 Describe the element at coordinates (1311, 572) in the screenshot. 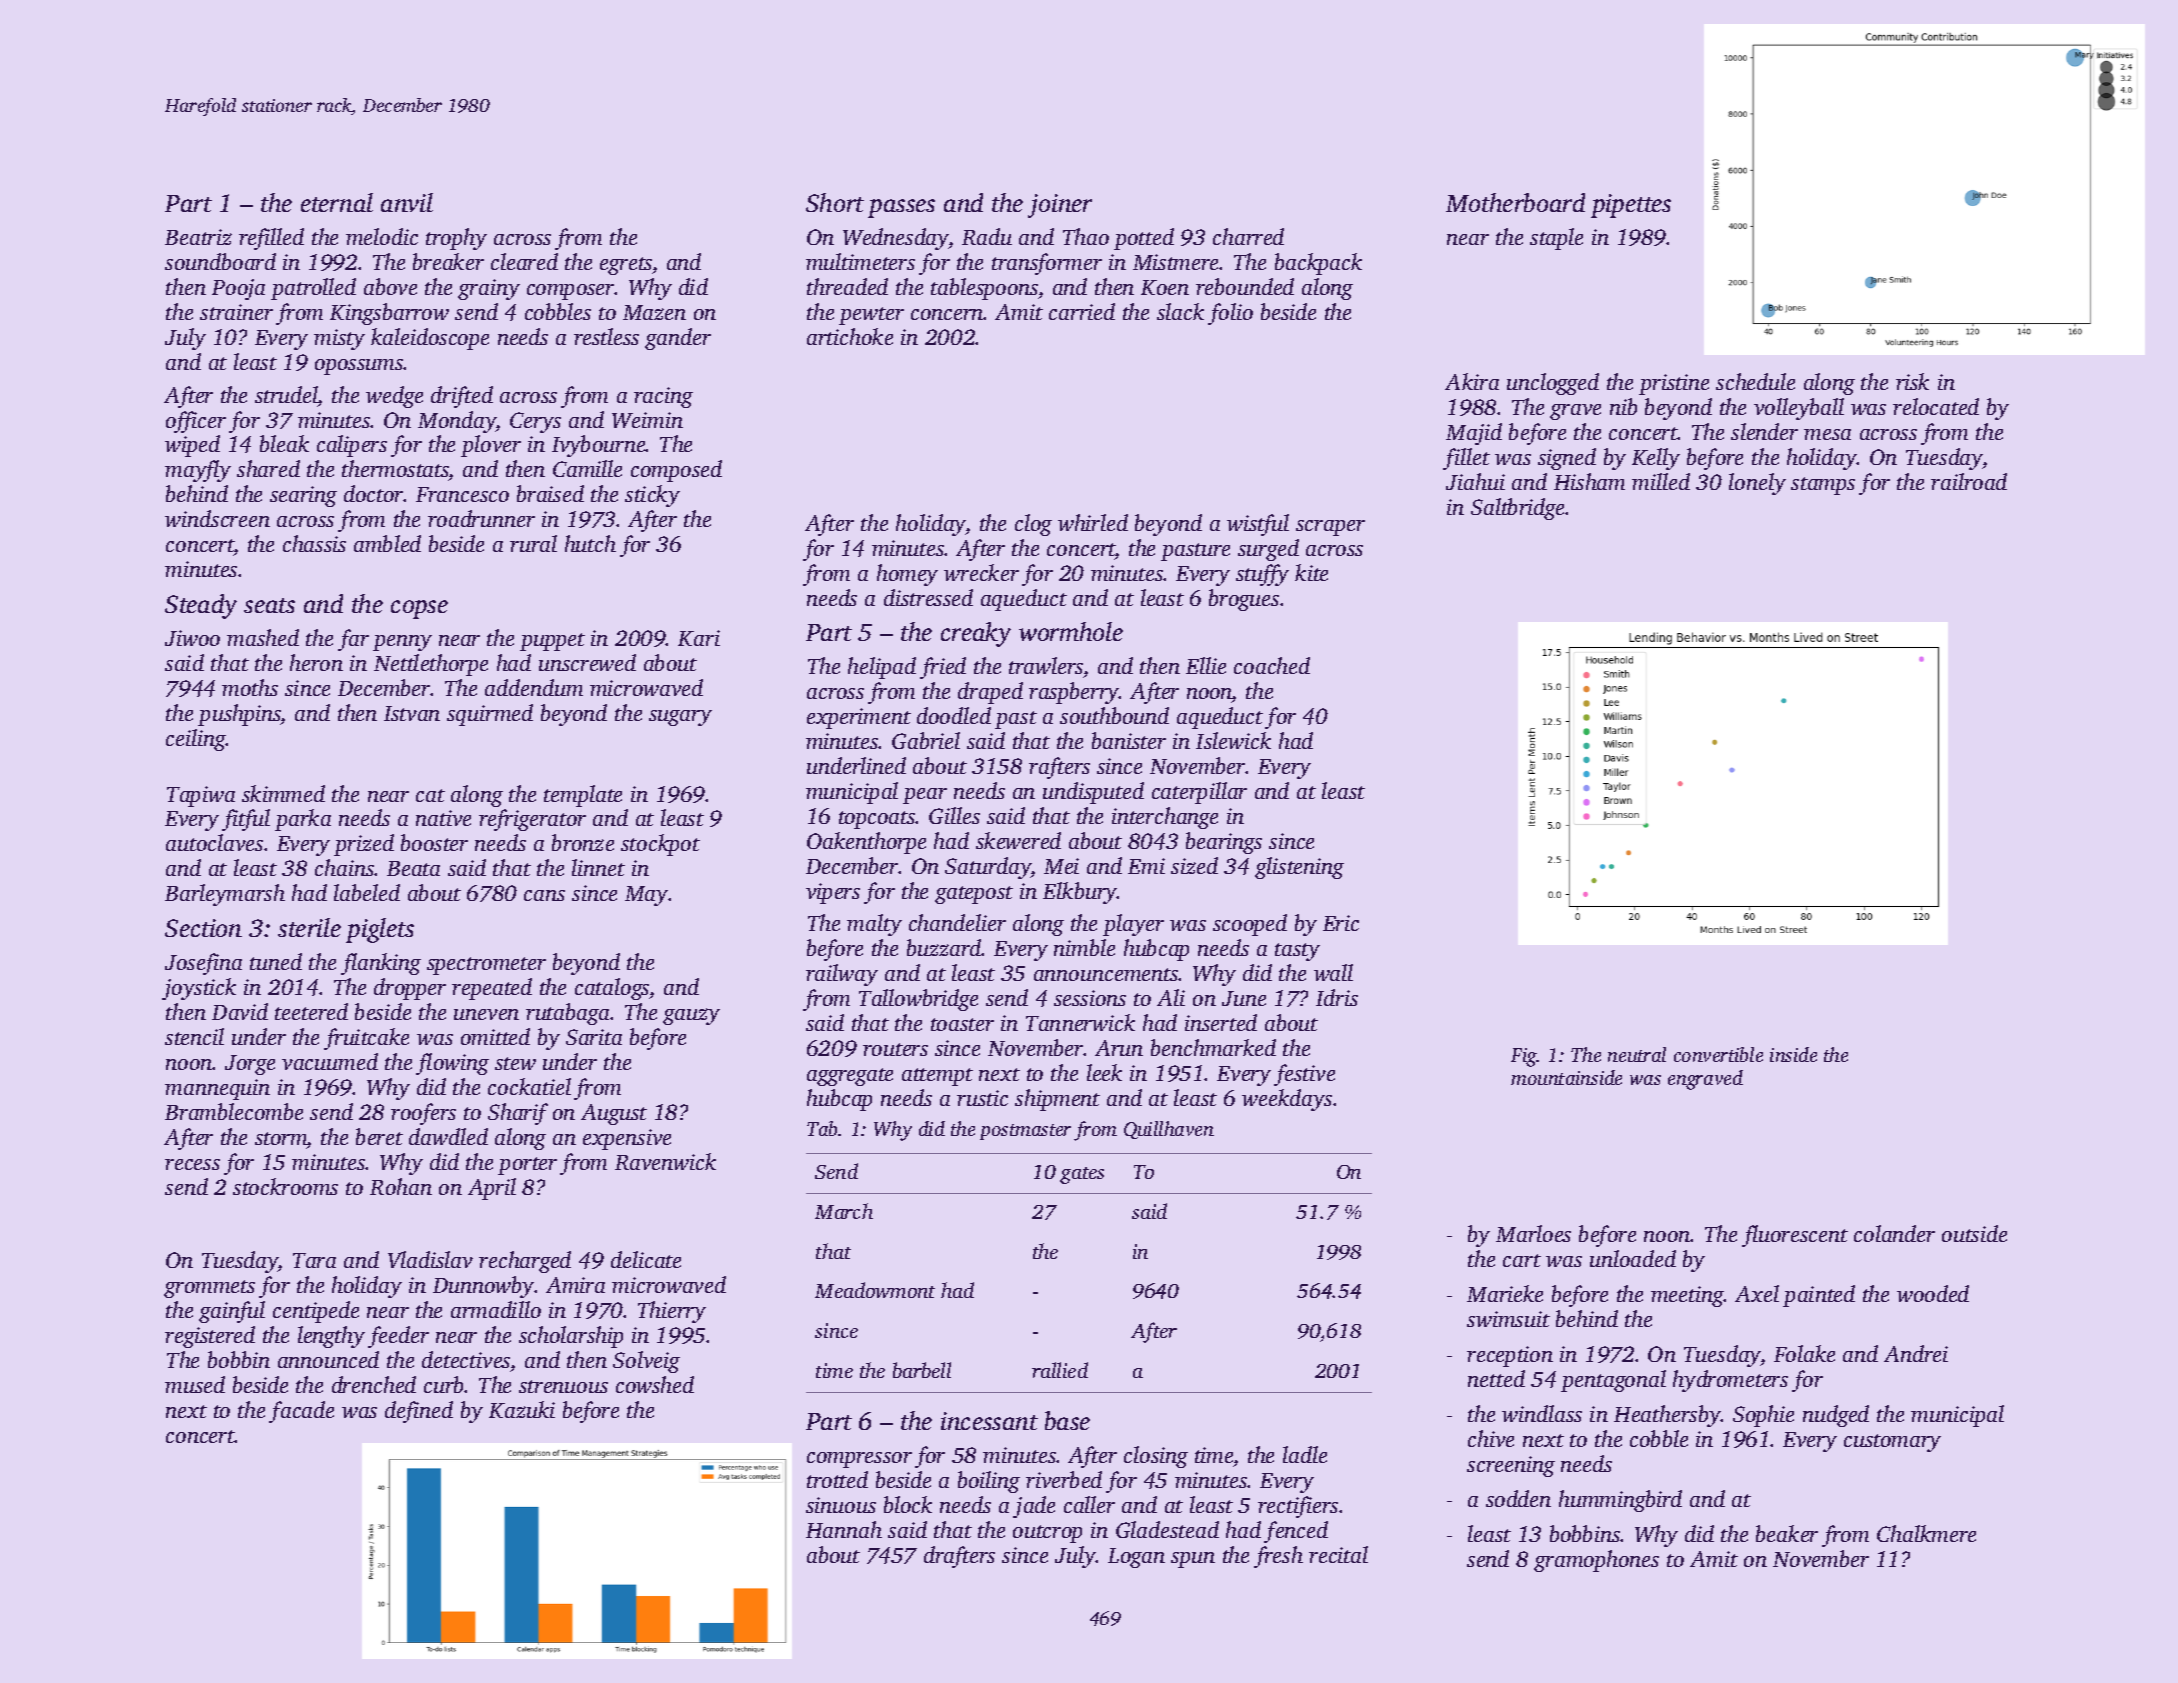

I see `kite` at that location.
